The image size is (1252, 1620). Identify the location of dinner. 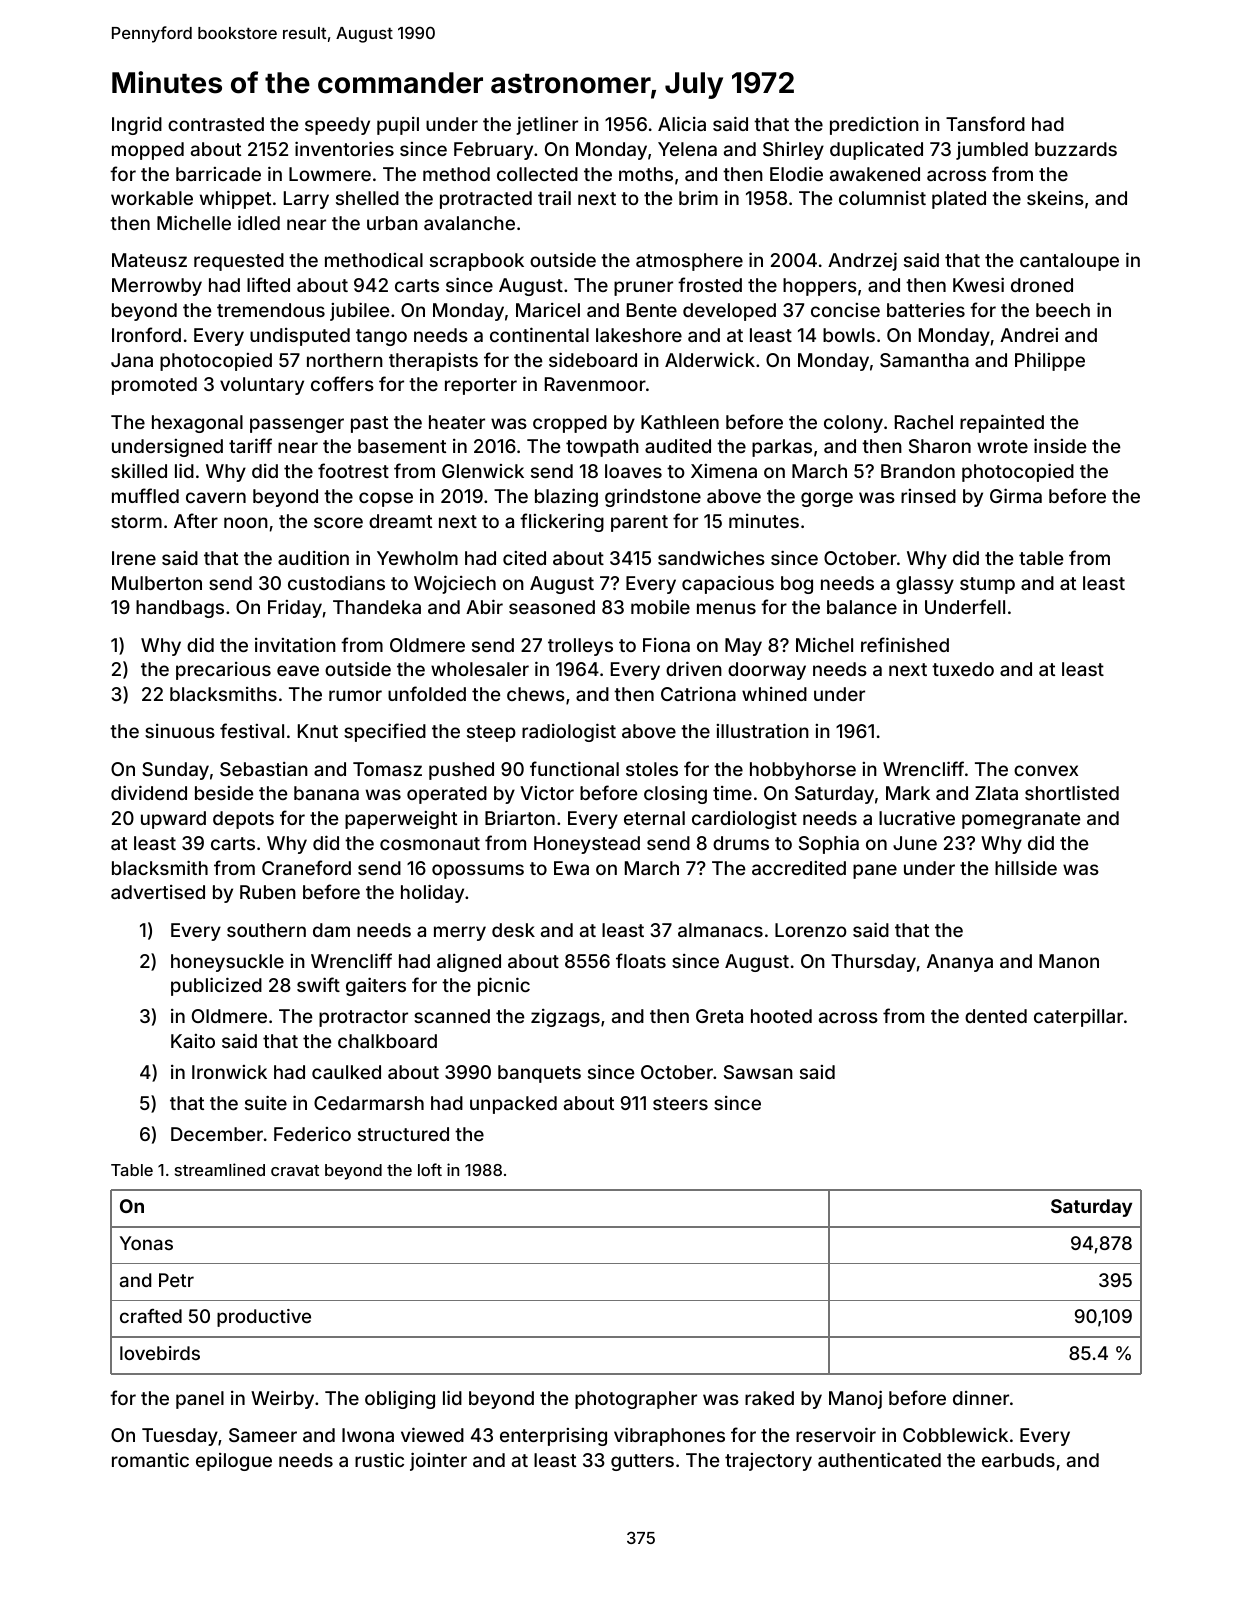
(981, 1398).
